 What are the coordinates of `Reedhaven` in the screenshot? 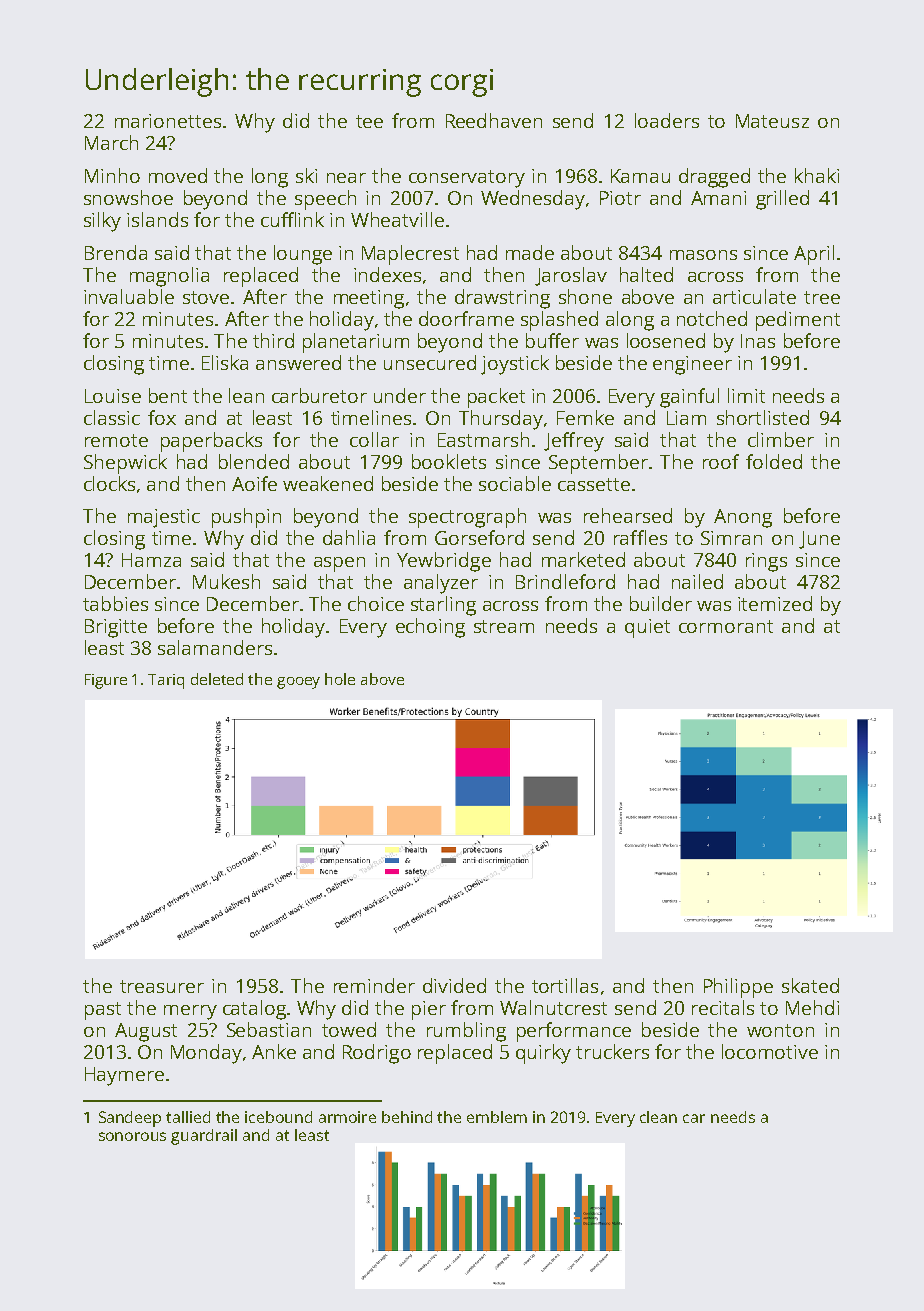 It's located at (494, 120).
